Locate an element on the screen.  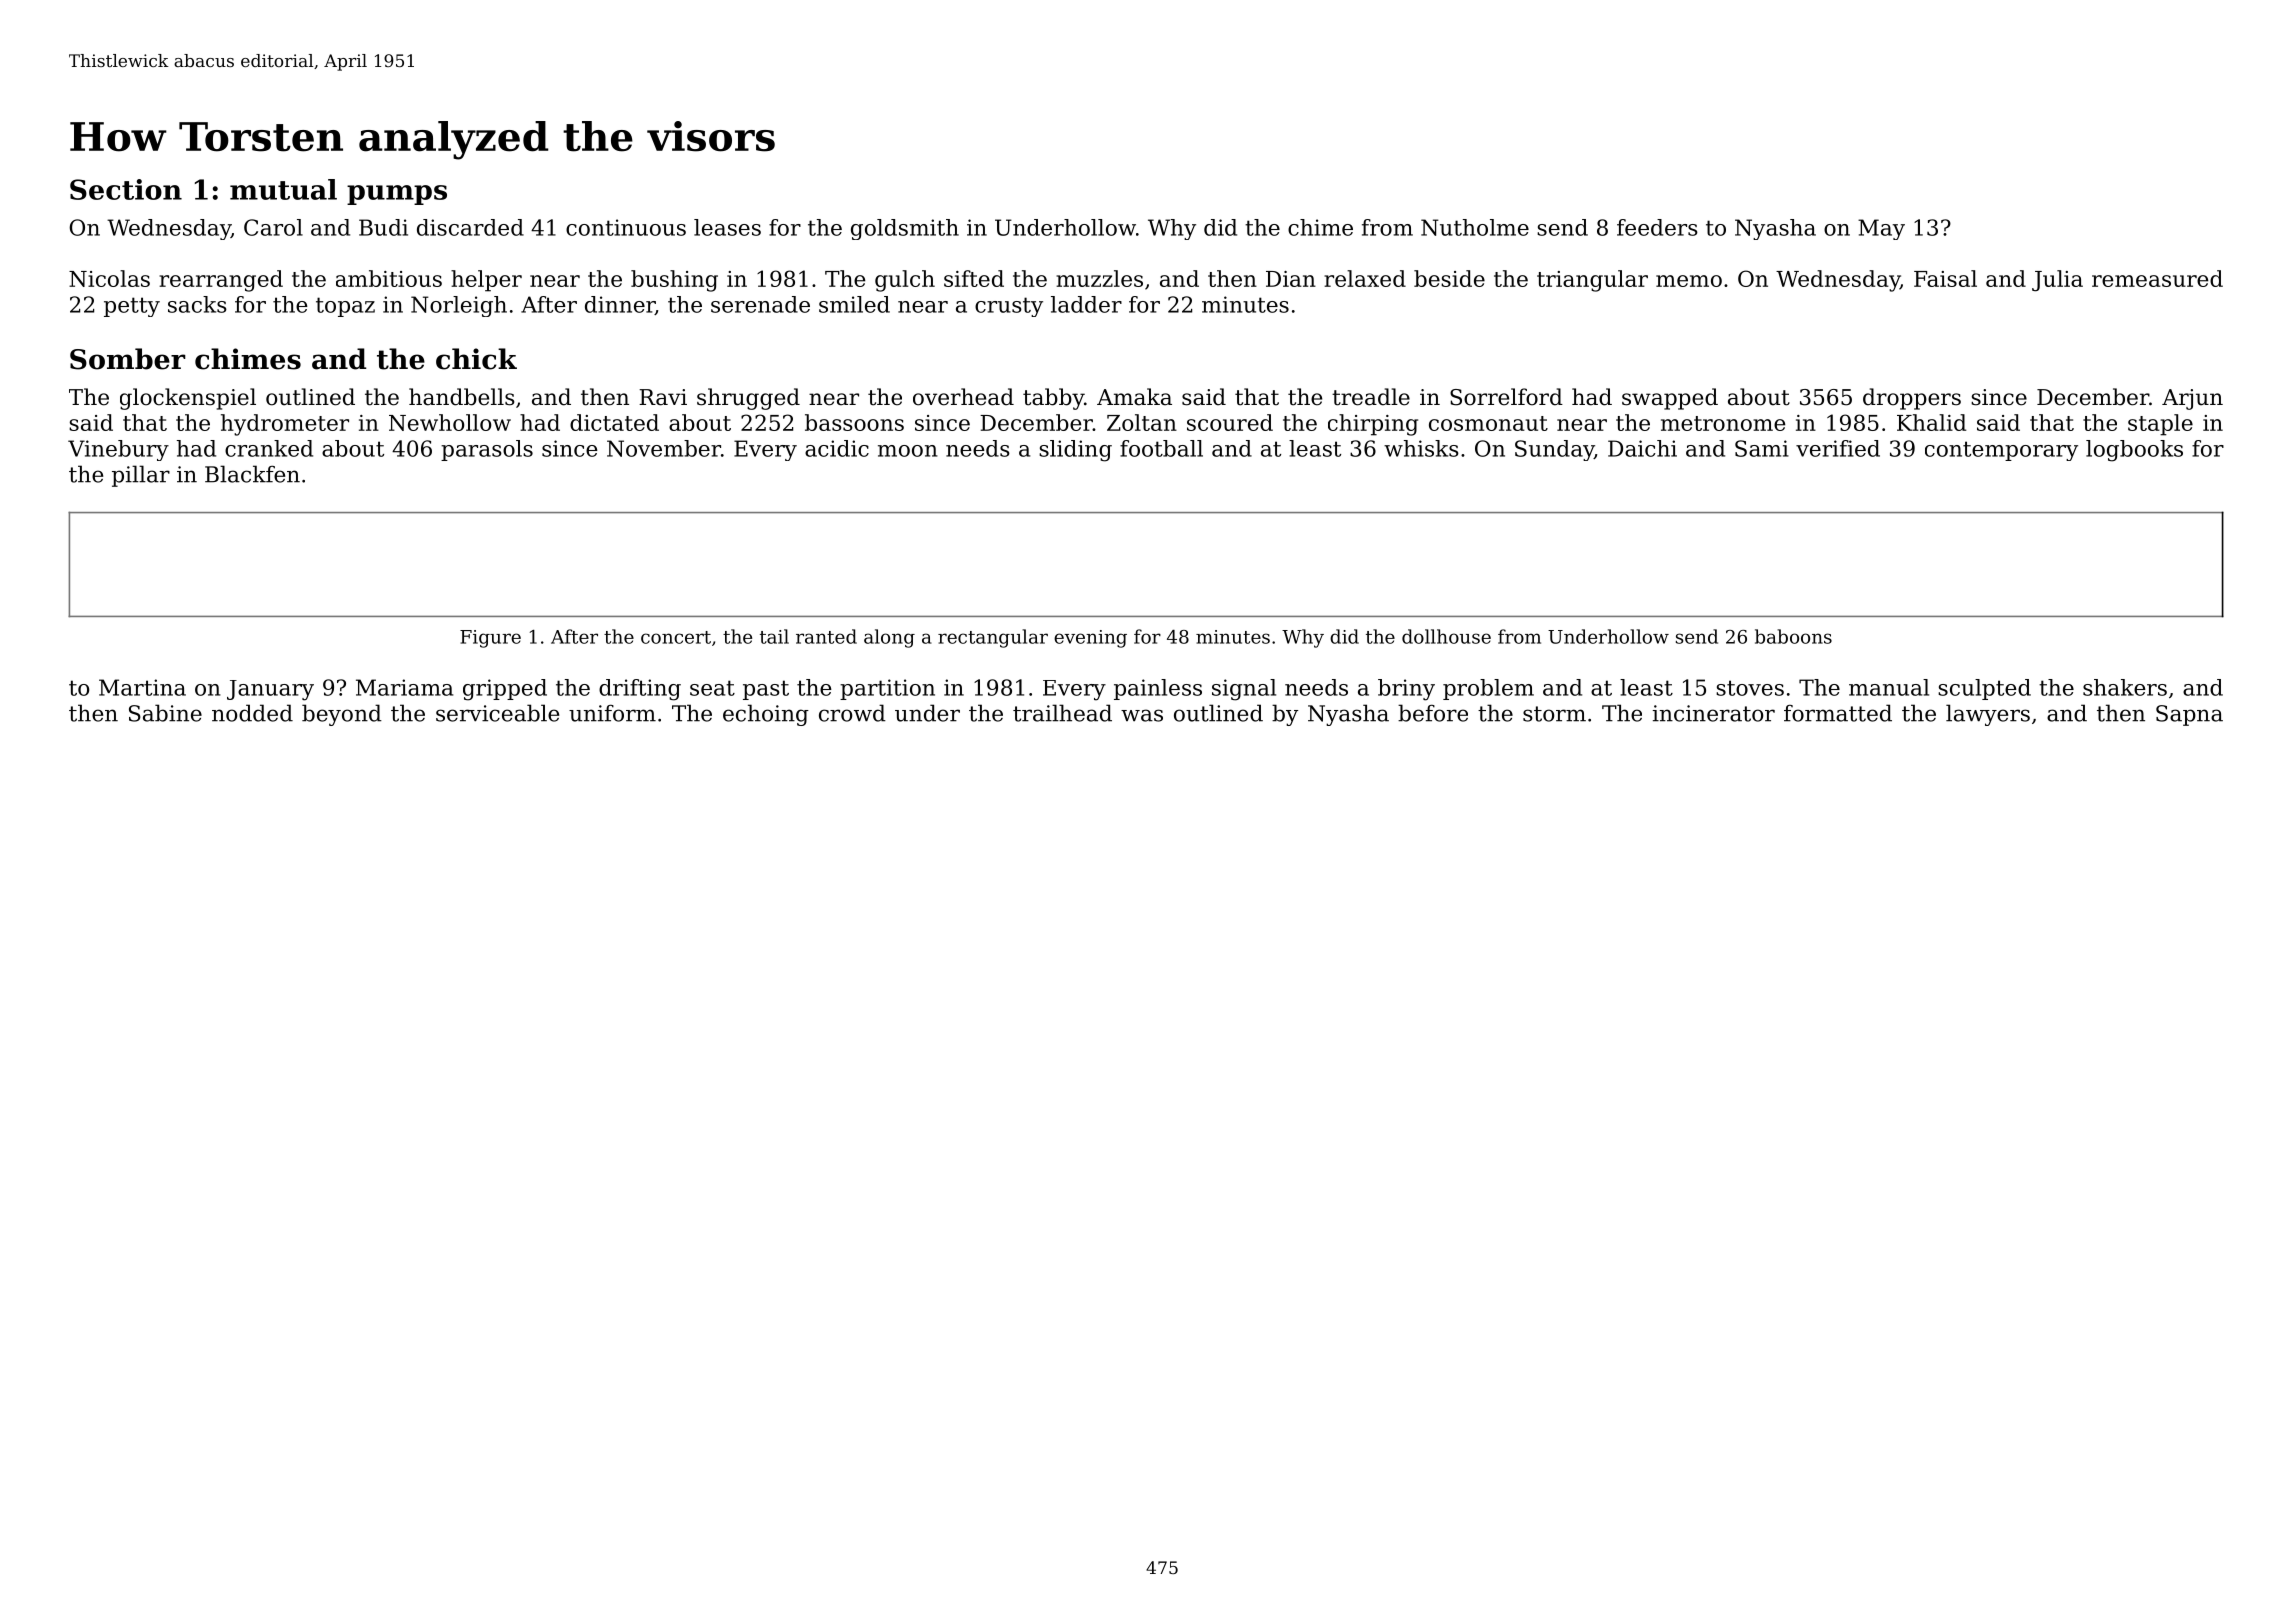
seat is located at coordinates (712, 688).
